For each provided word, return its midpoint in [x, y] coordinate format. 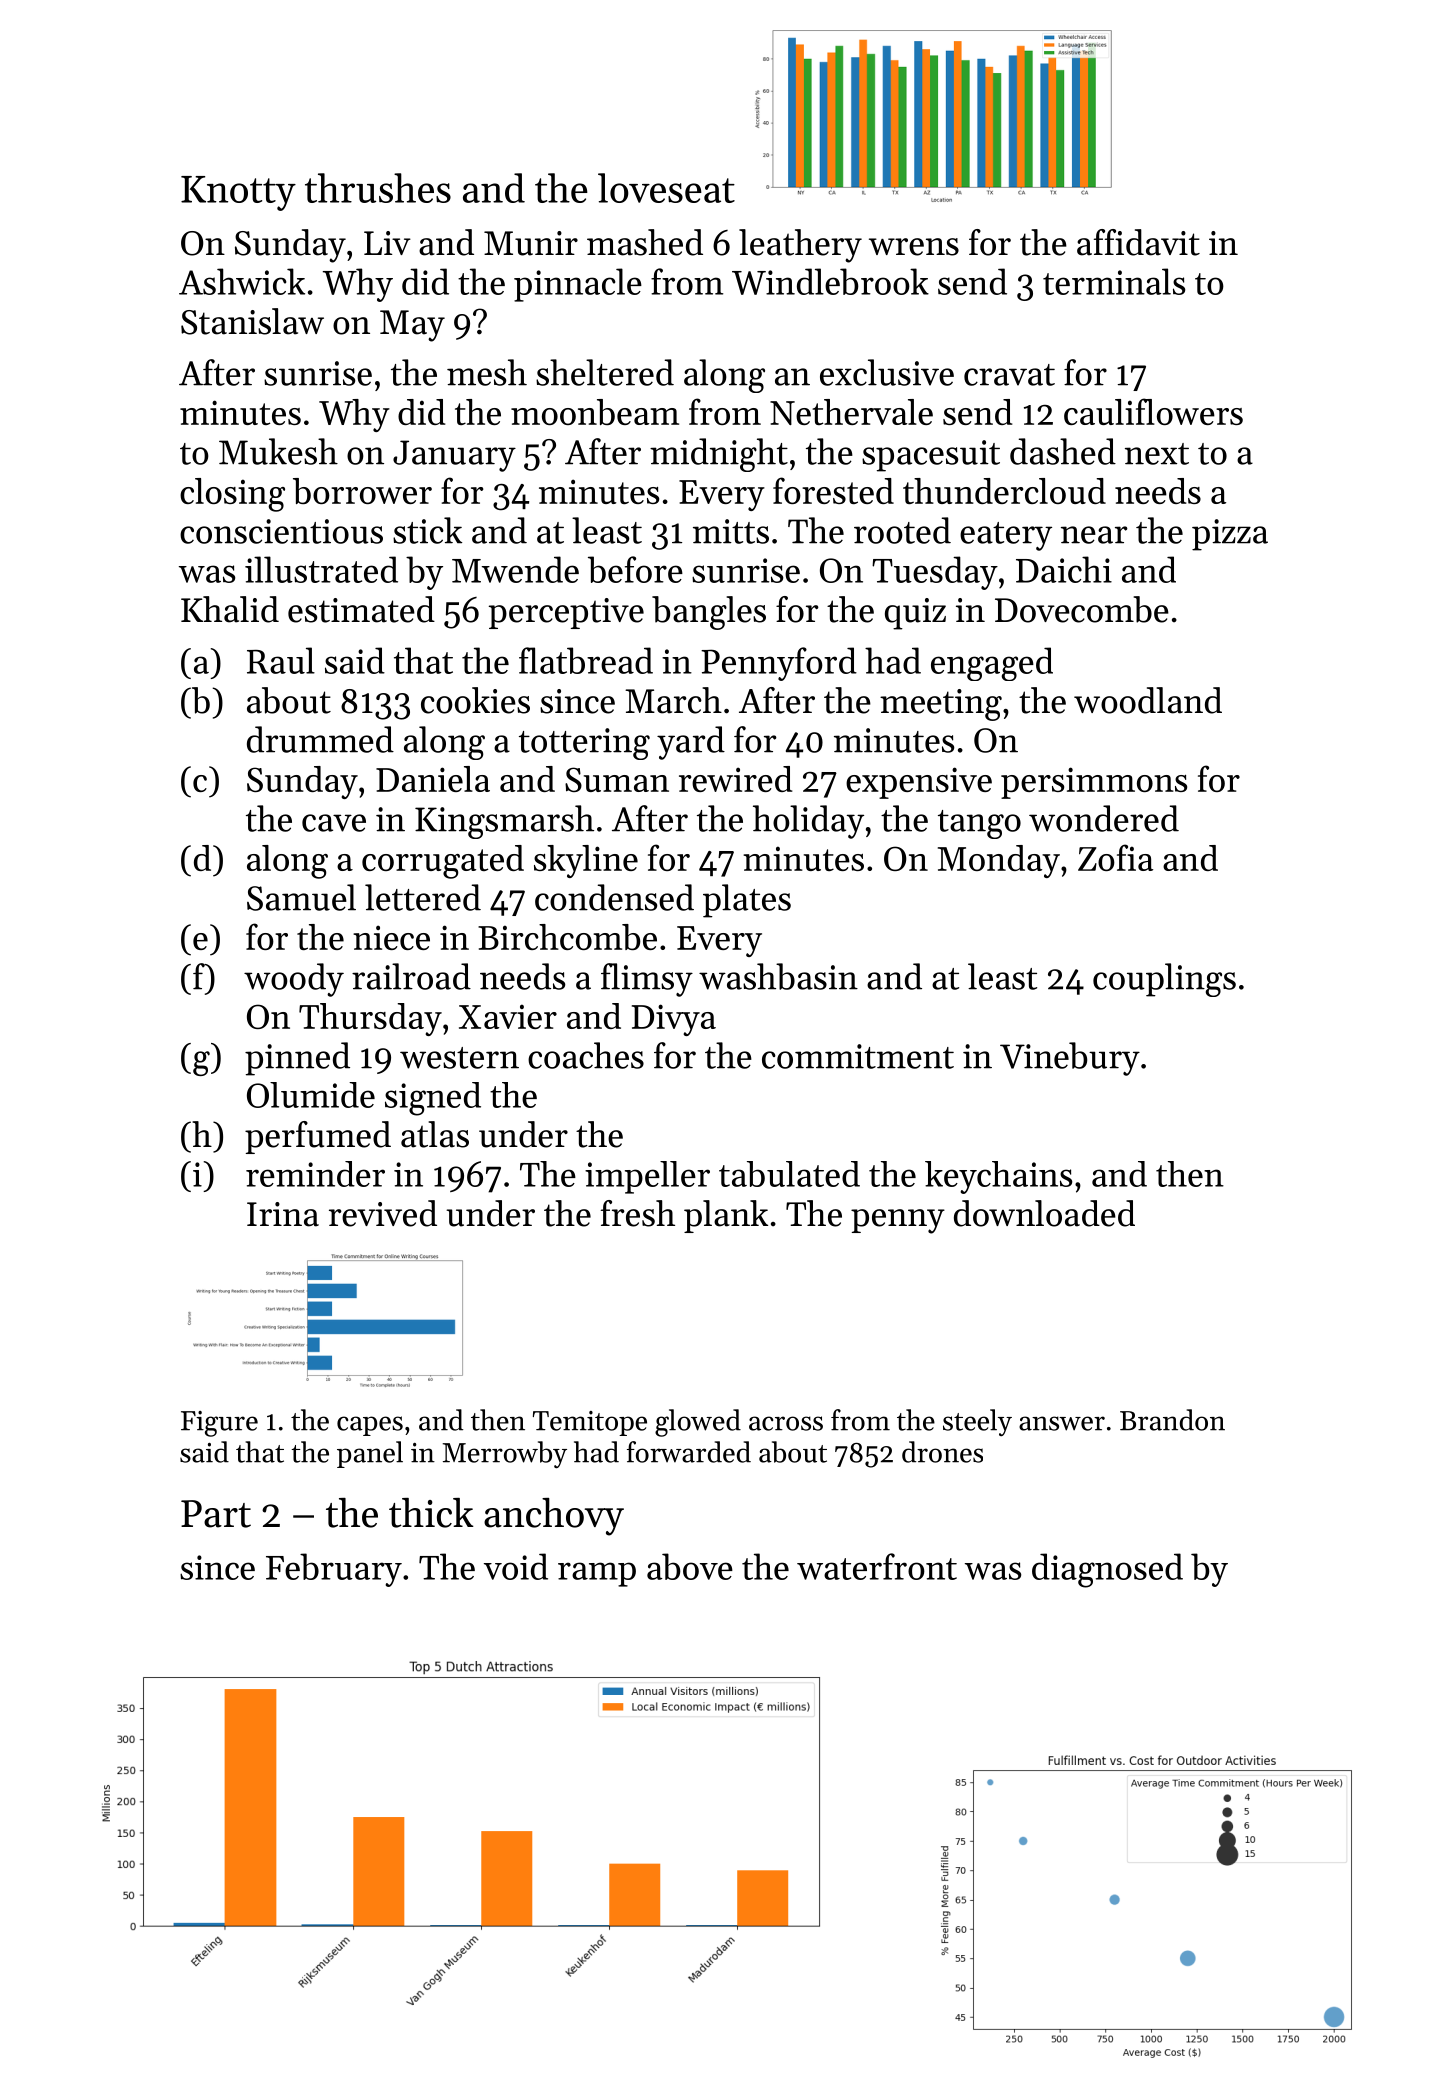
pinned [297, 1059]
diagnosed [1107, 1570]
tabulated [789, 1174]
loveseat [666, 188]
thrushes [378, 188]
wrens [914, 247]
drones [942, 1452]
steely [977, 1422]
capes [370, 1426]
